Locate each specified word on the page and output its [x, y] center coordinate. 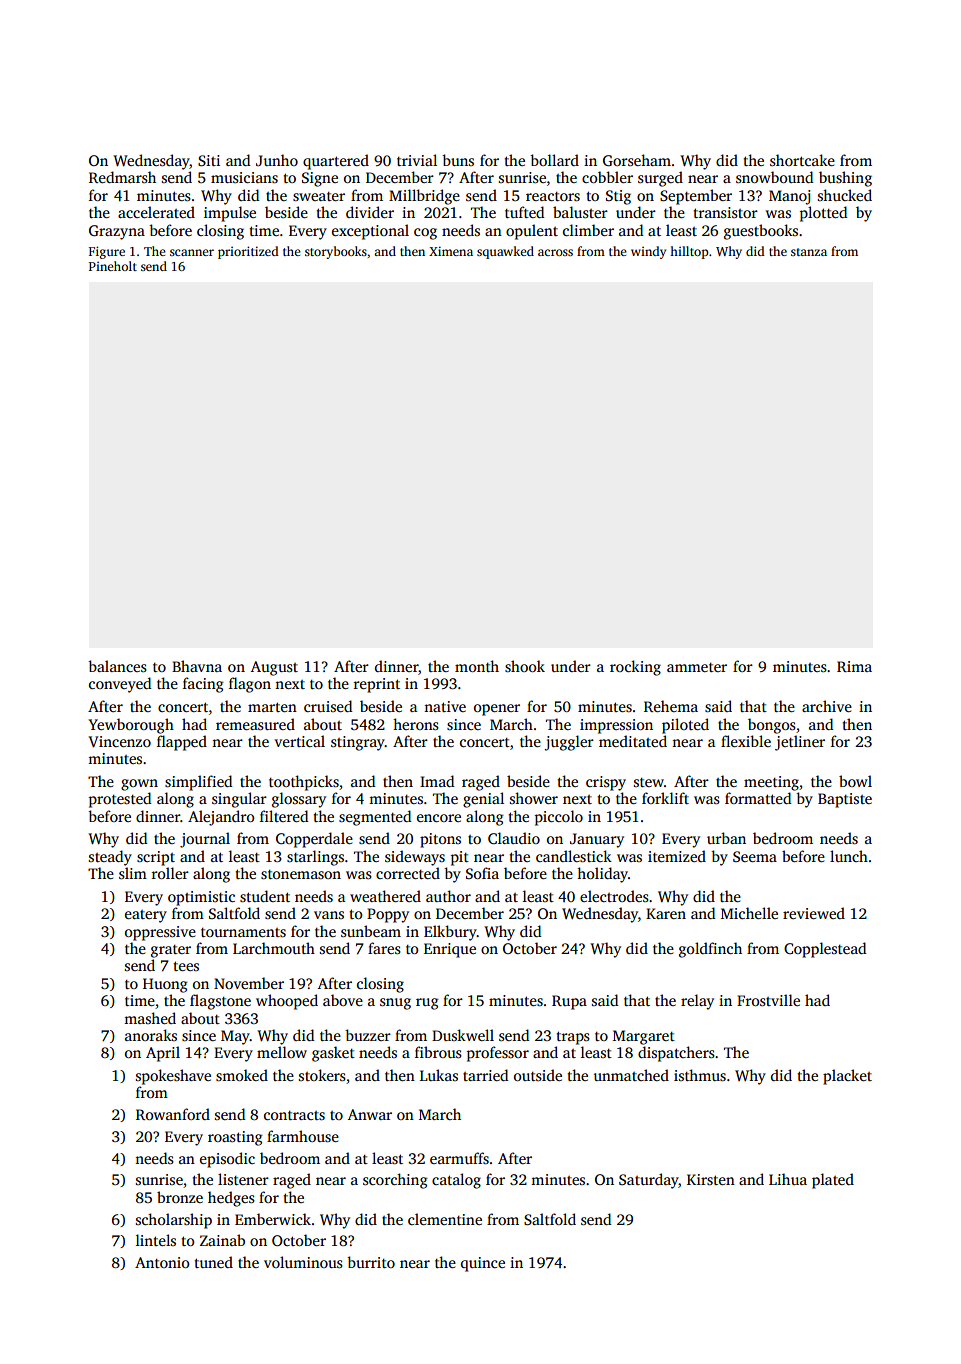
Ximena [451, 251]
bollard [554, 160]
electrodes [614, 896]
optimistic [201, 898]
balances [117, 666]
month [477, 666]
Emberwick [273, 1219]
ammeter [697, 667]
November [249, 983]
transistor [725, 212]
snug [395, 1004]
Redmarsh [122, 177]
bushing [845, 179]
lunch [849, 856]
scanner [192, 252]
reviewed [814, 913]
